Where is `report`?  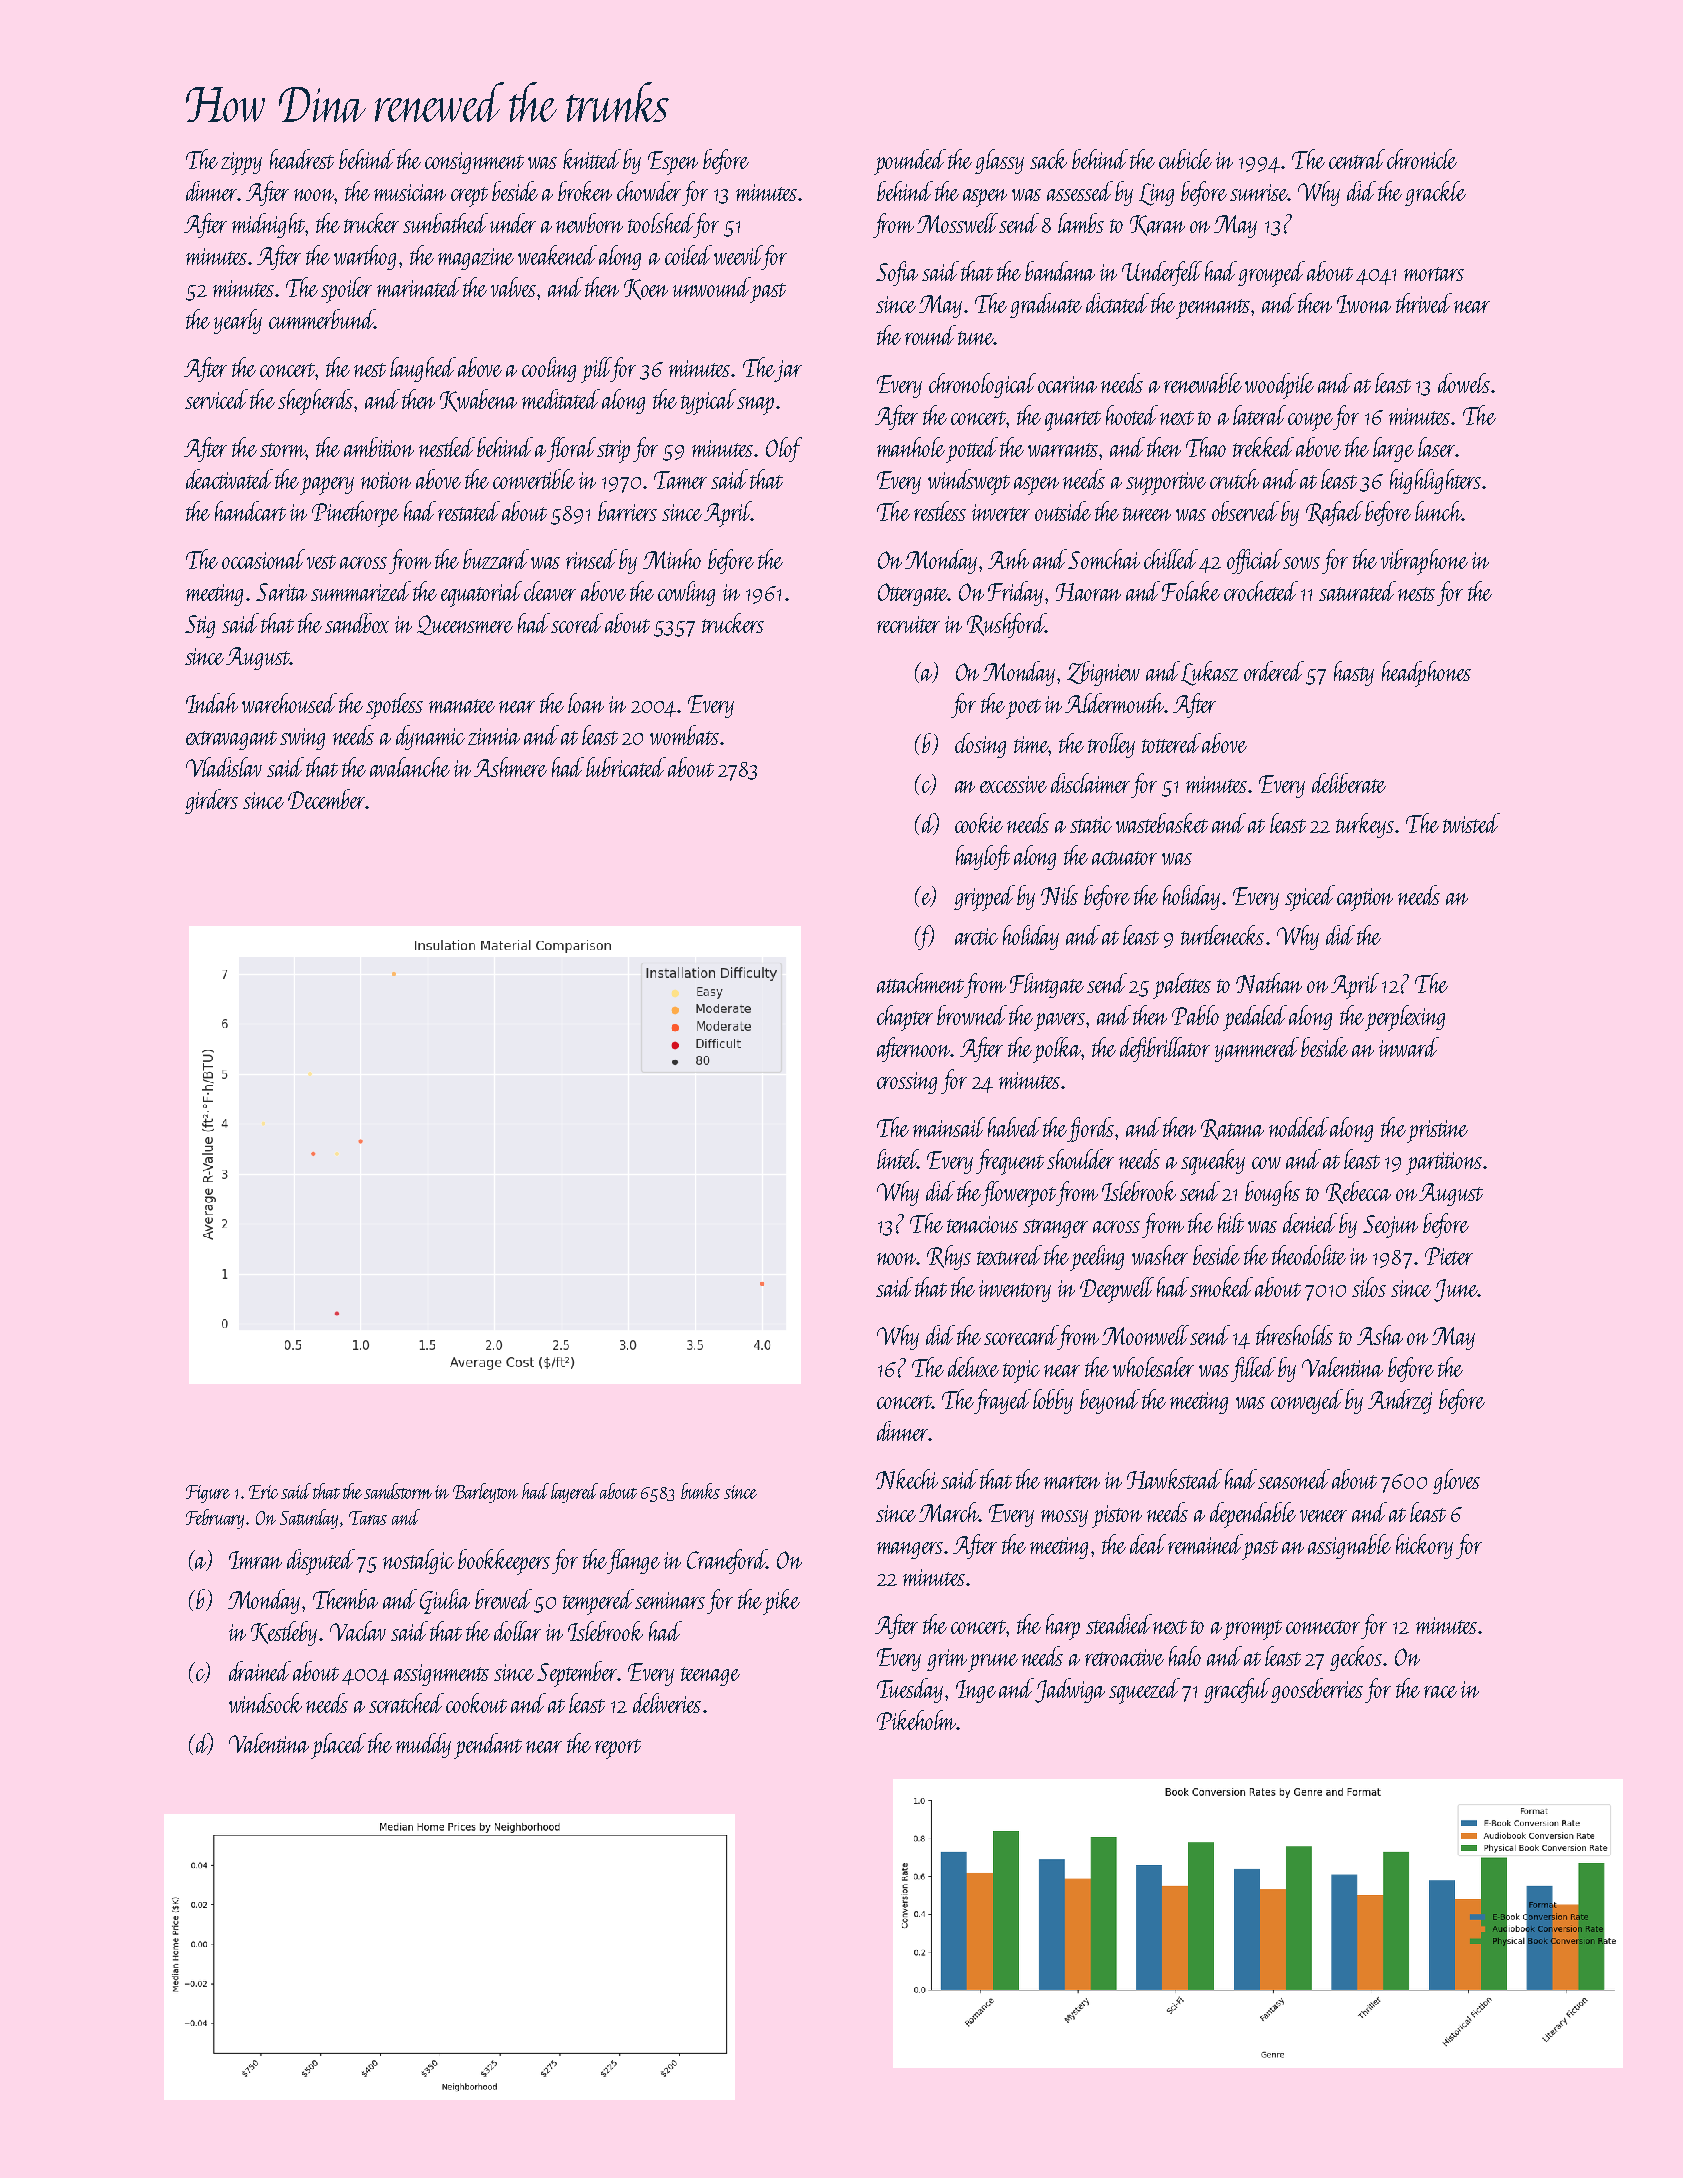
report is located at coordinates (618, 1749).
